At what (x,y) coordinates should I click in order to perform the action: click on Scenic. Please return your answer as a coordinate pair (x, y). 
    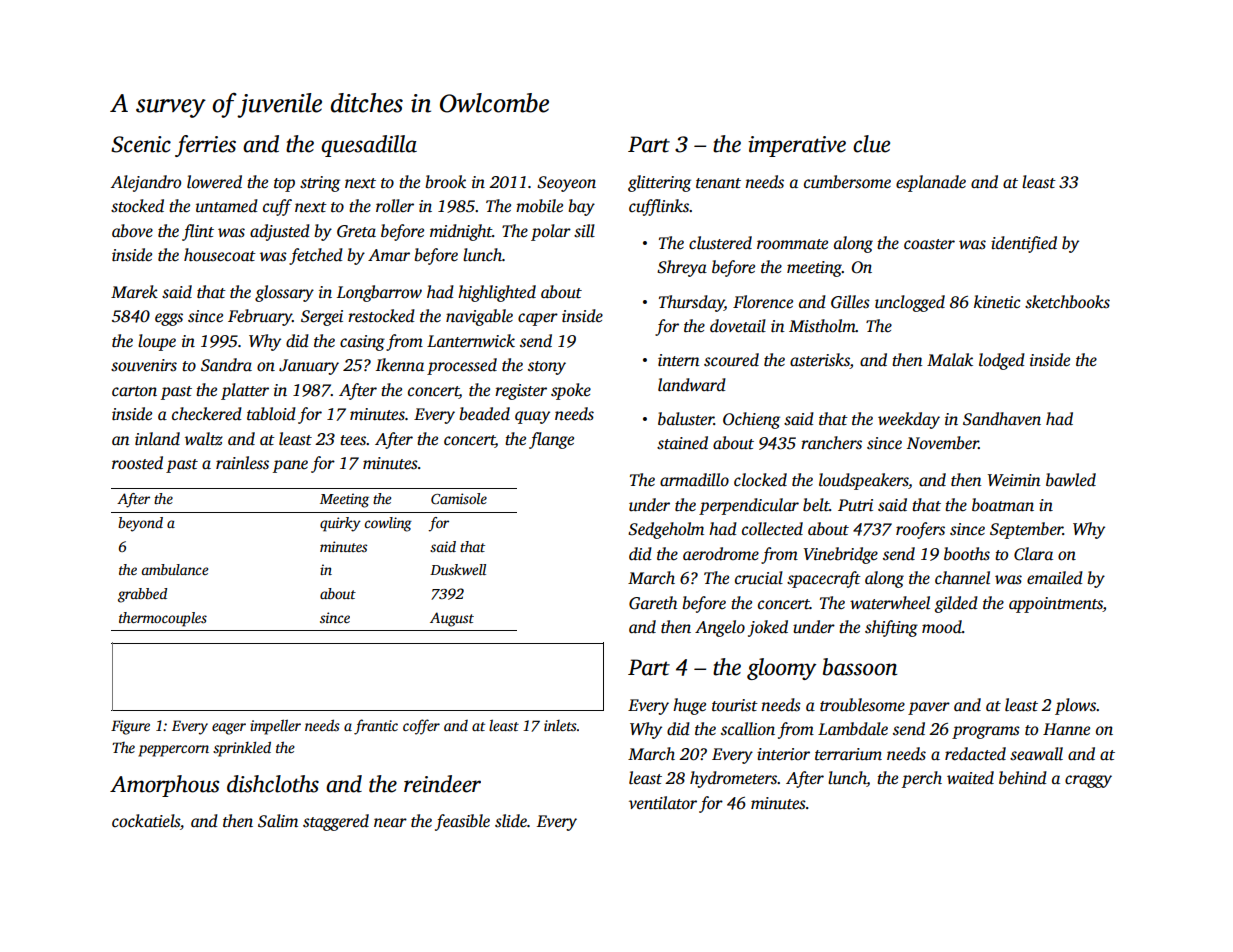
    Looking at the image, I should click on (141, 144).
